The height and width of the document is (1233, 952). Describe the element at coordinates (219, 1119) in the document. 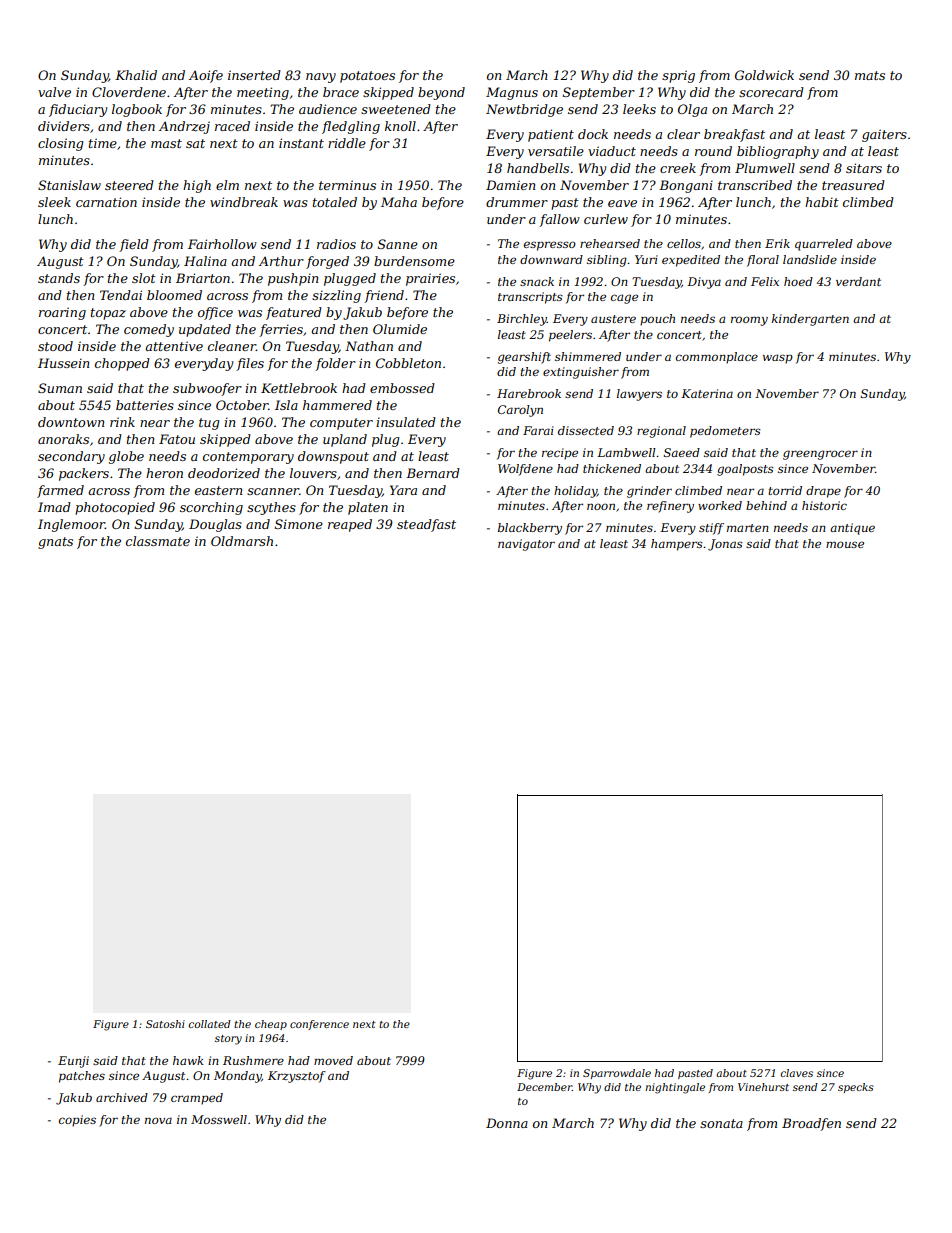

I see `Mosswell` at that location.
